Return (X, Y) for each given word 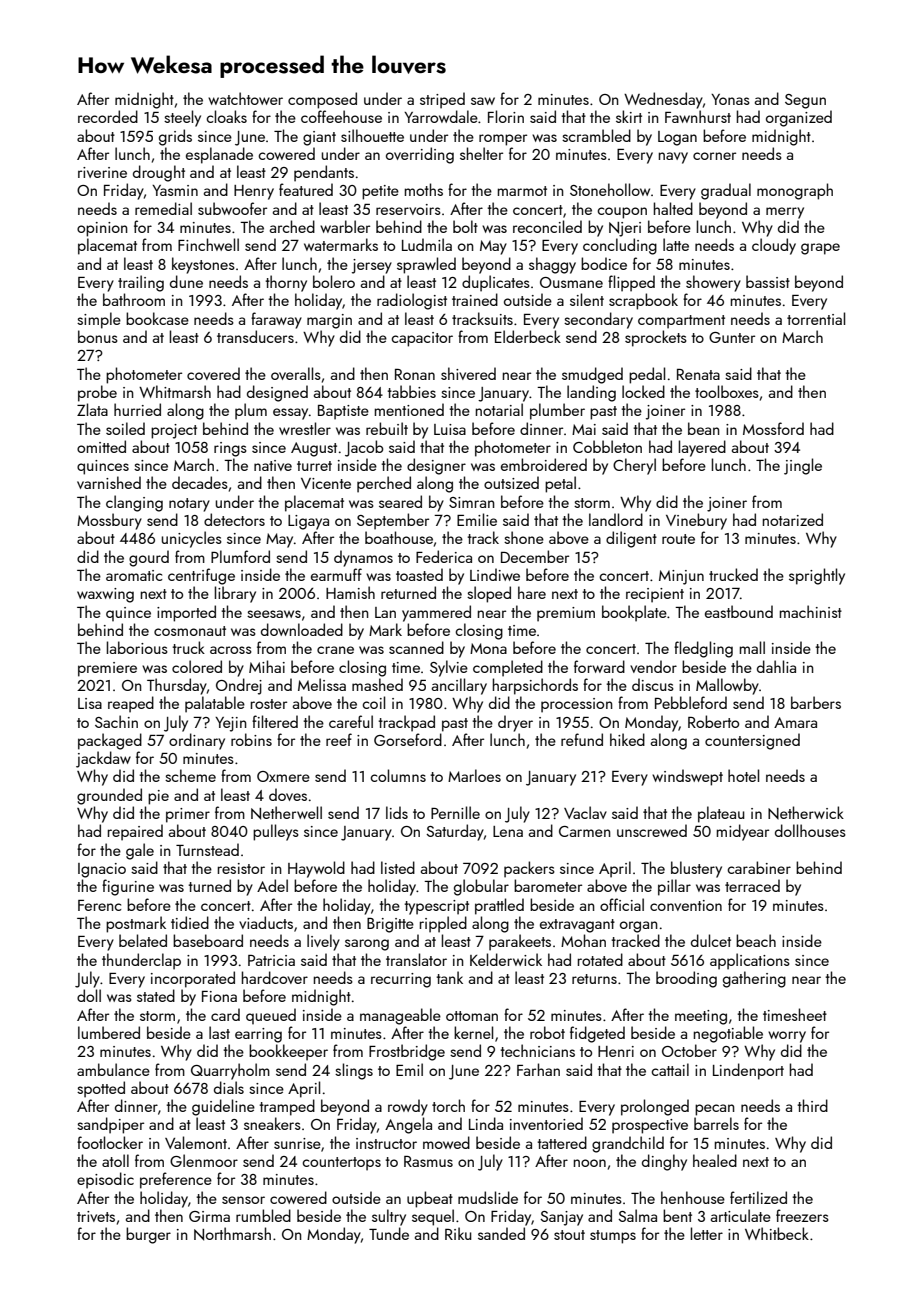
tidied (190, 922)
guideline (223, 1107)
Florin (506, 116)
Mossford (773, 428)
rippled (443, 924)
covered (213, 373)
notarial (499, 409)
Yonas (730, 99)
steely (182, 118)
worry (787, 1037)
